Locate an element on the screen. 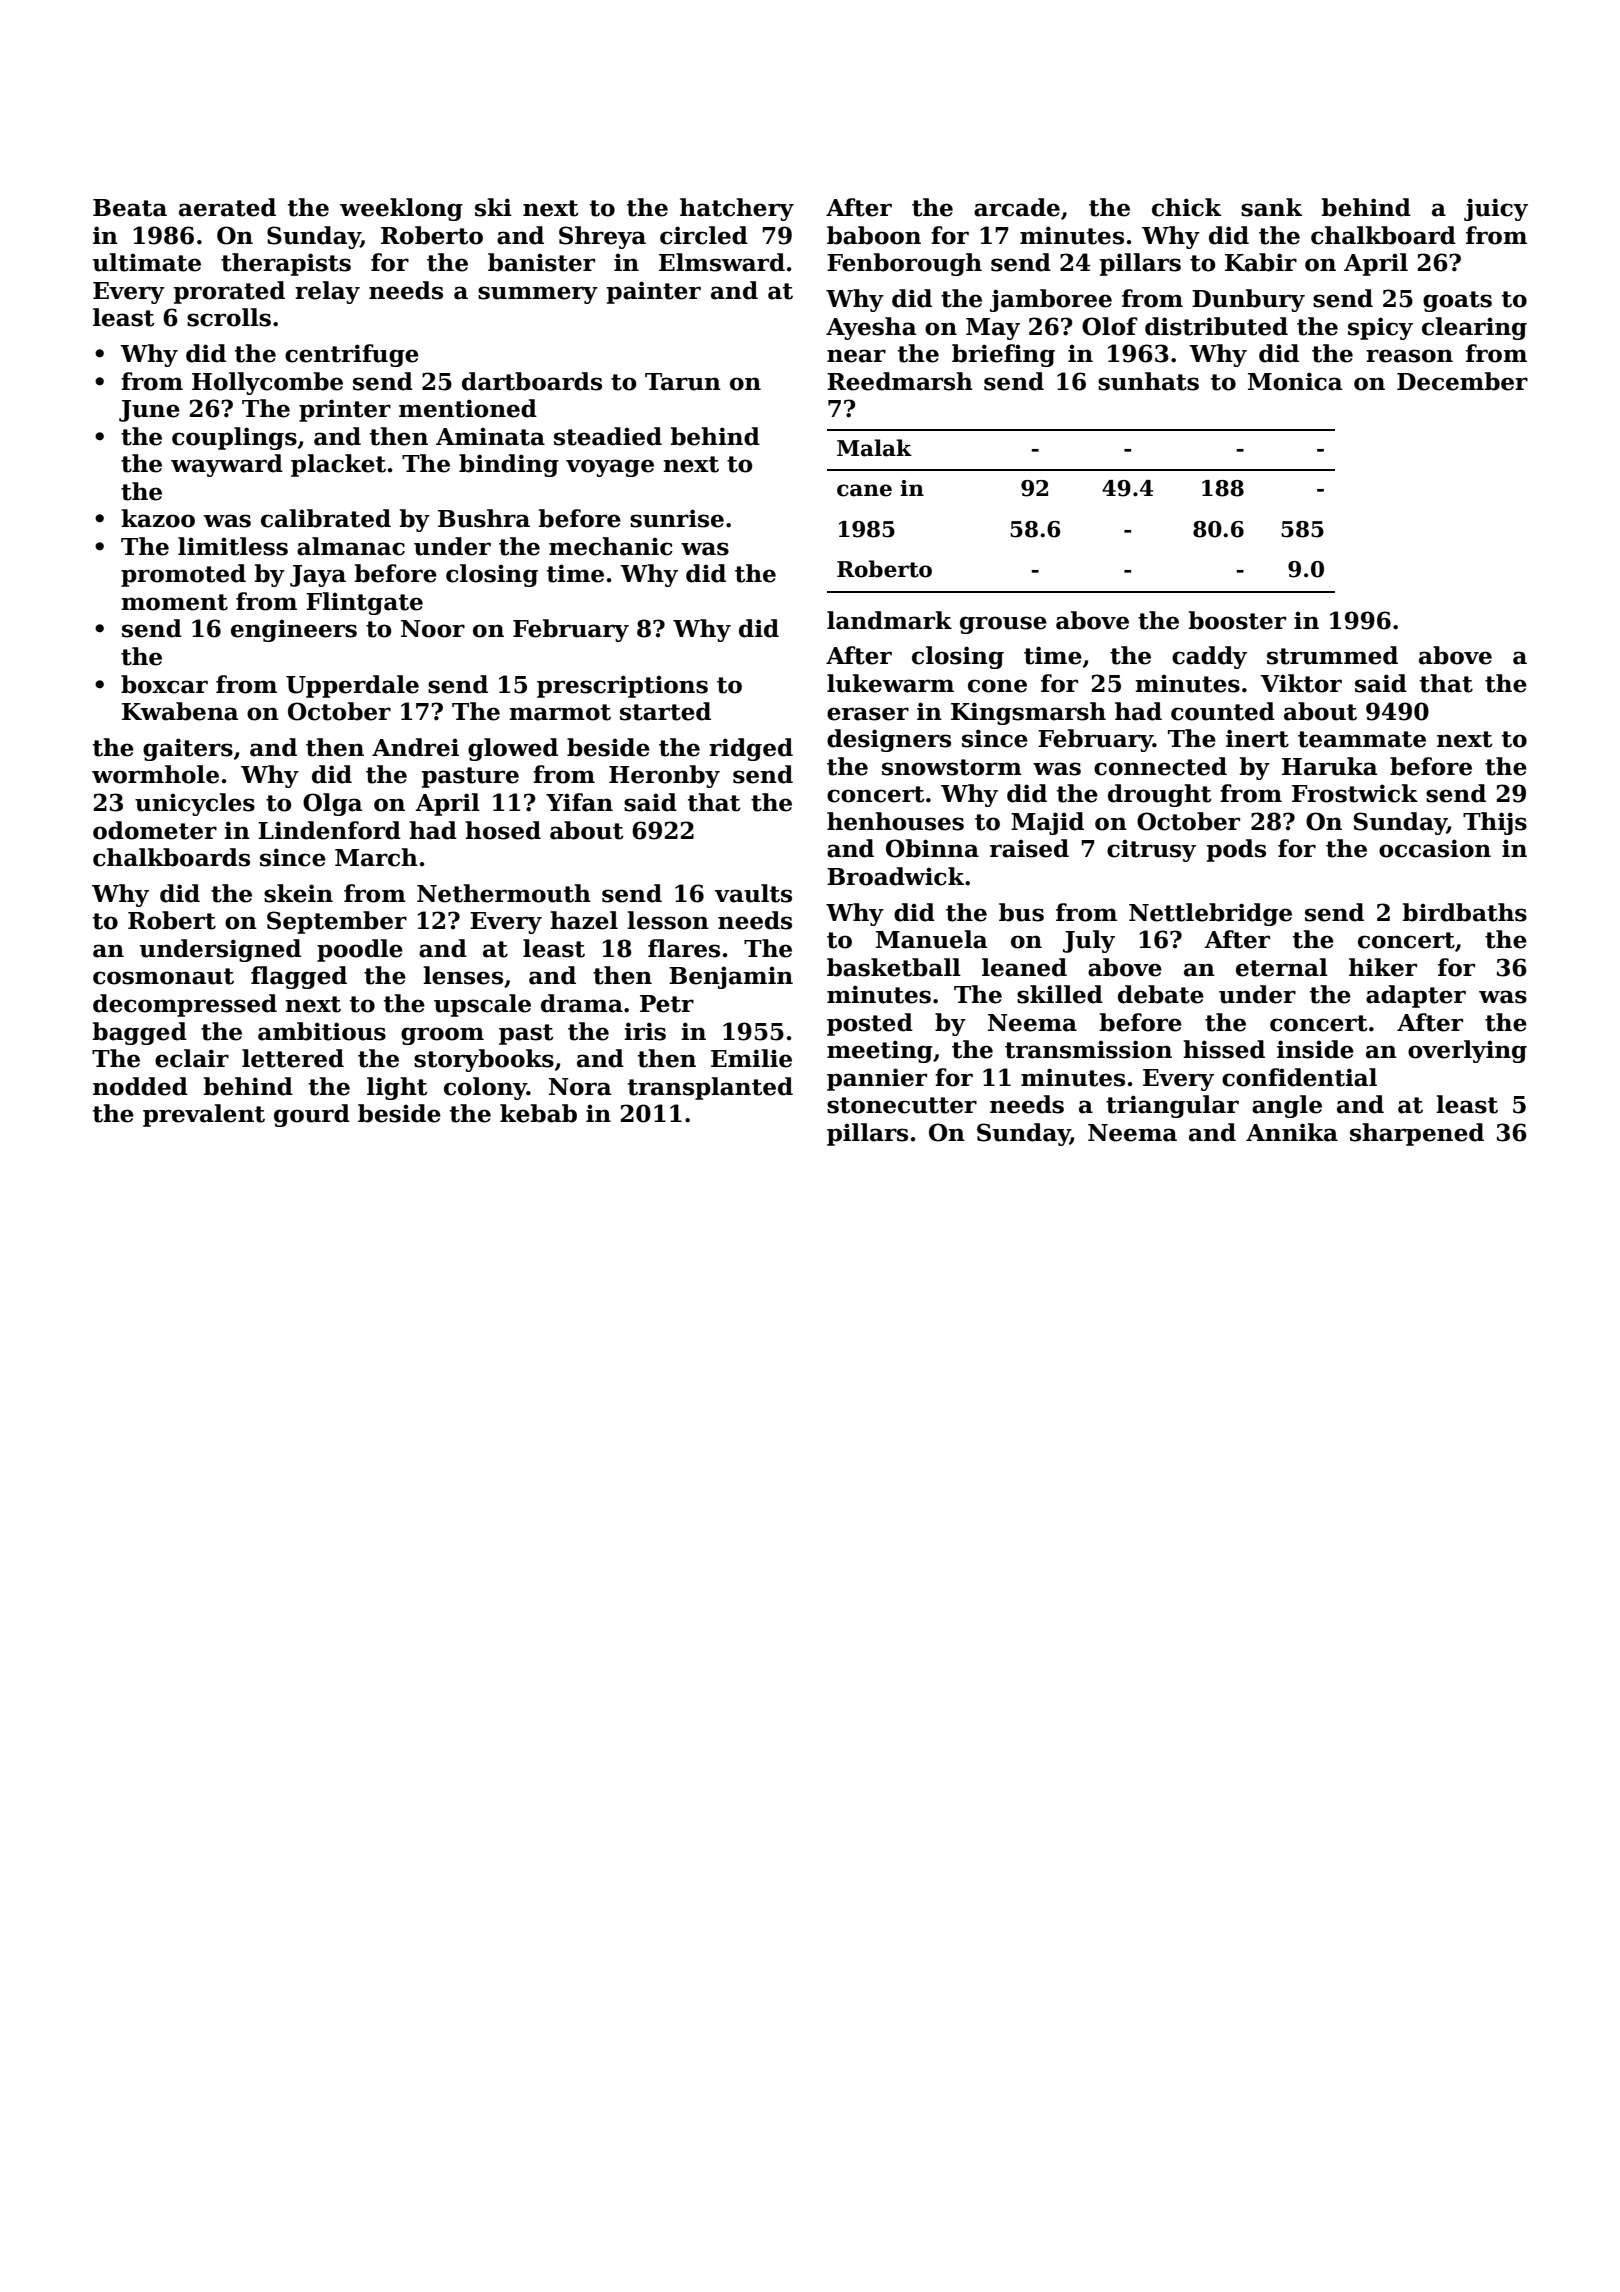 The height and width of the screenshot is (2292, 1620). sunhats is located at coordinates (1148, 381).
